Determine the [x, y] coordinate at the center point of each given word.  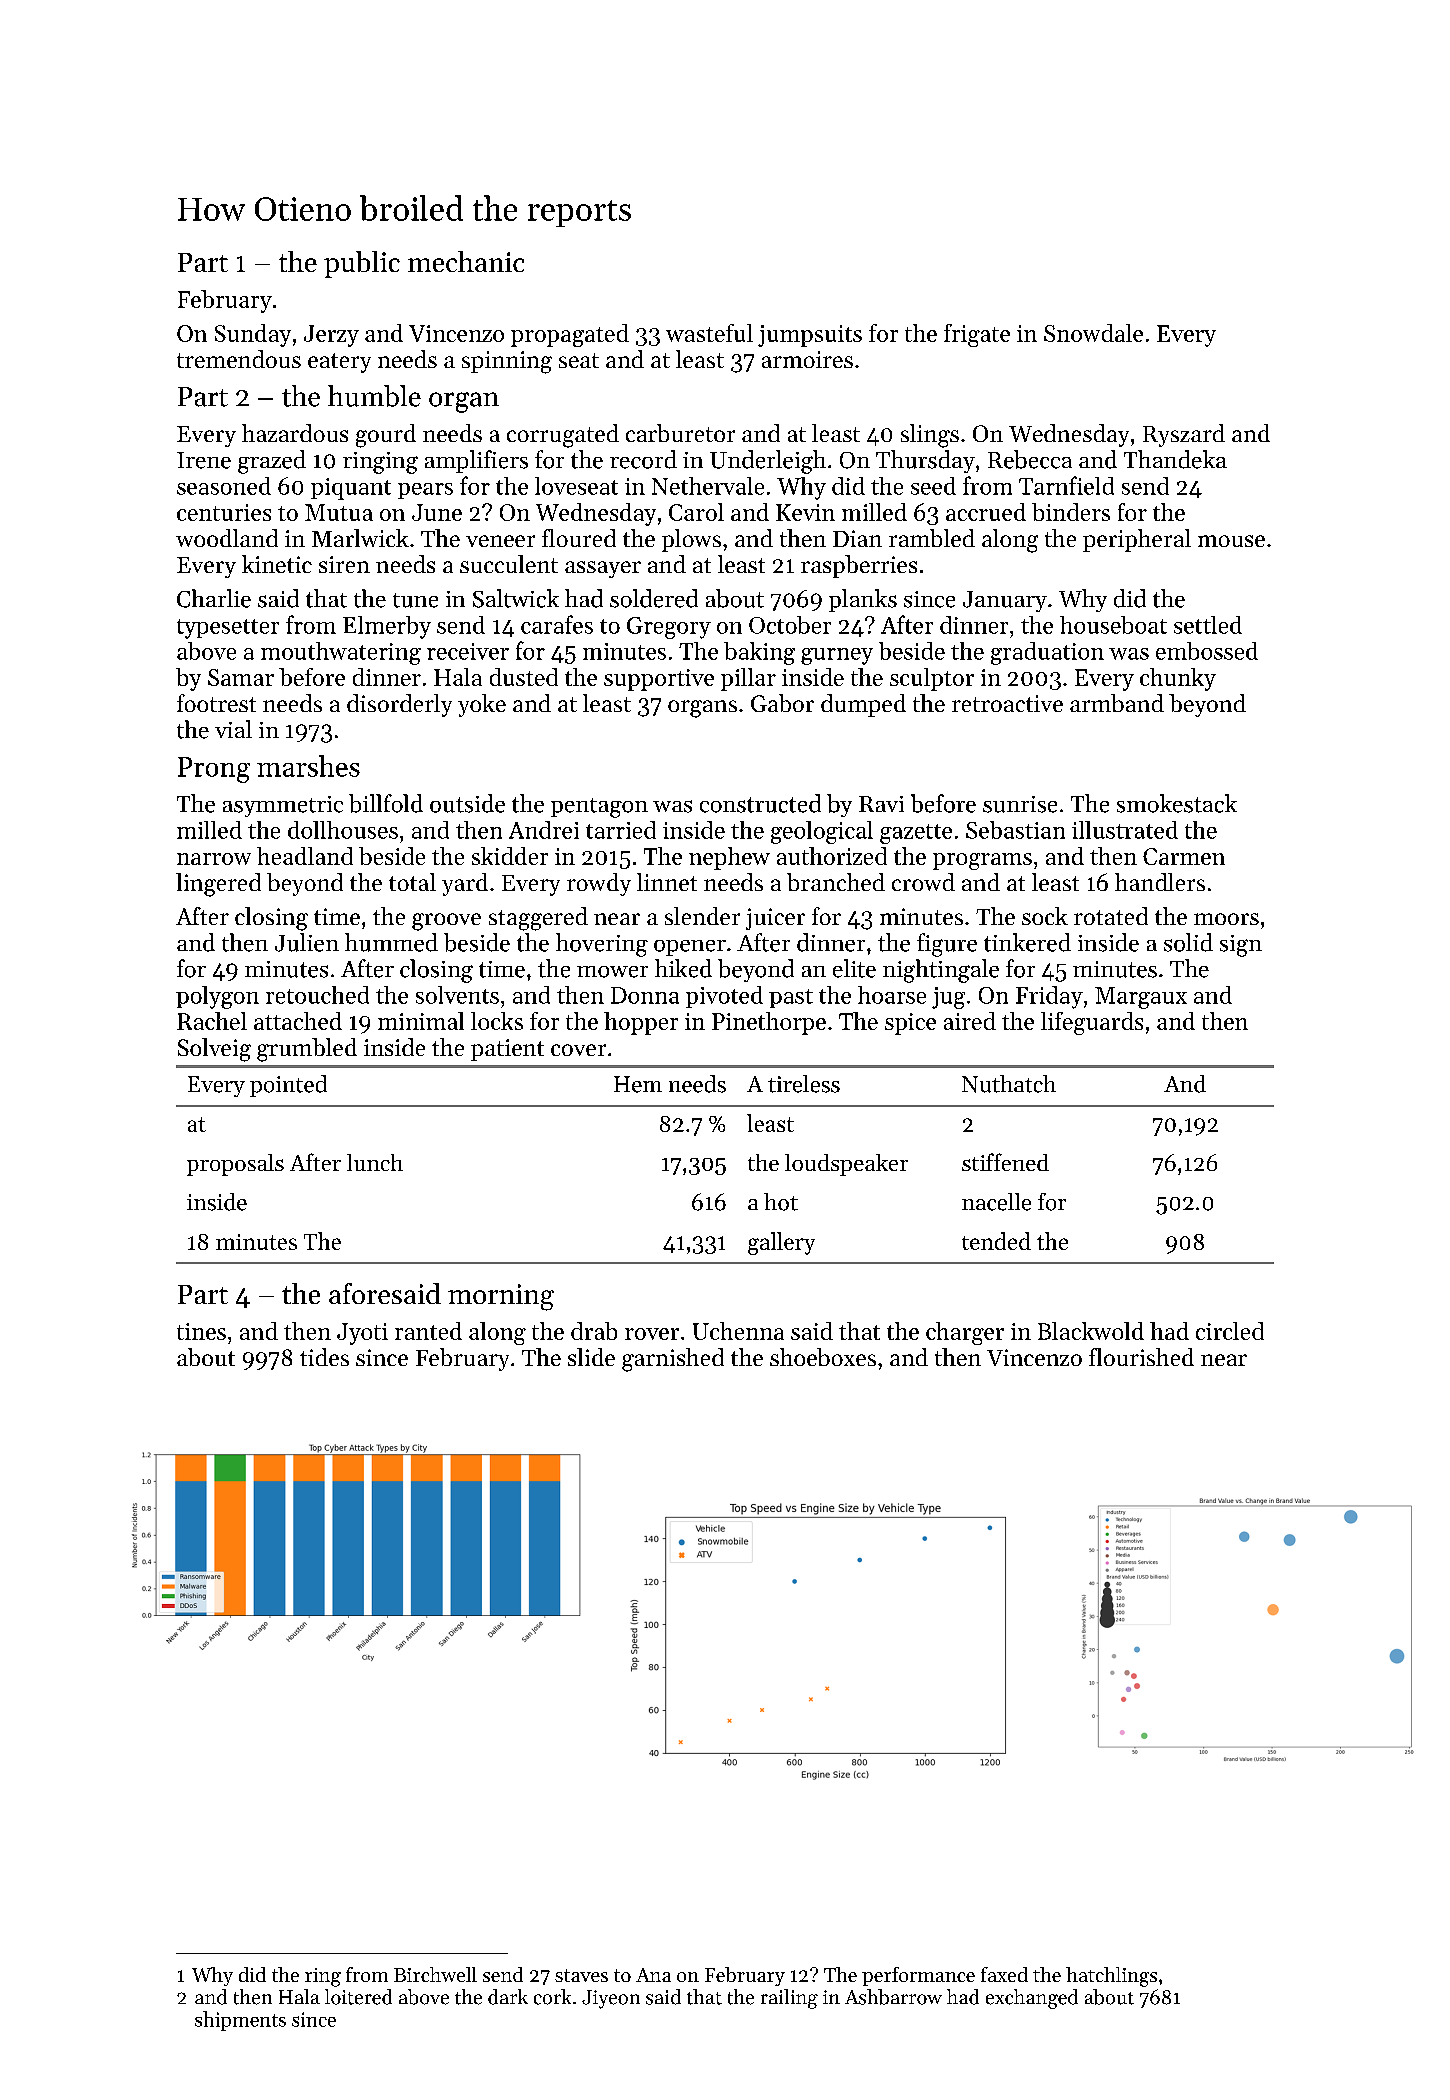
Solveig [214, 1050]
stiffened [1005, 1162]
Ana [653, 1975]
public [362, 264]
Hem [638, 1084]
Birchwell [435, 1974]
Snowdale [1093, 333]
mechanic [466, 261]
